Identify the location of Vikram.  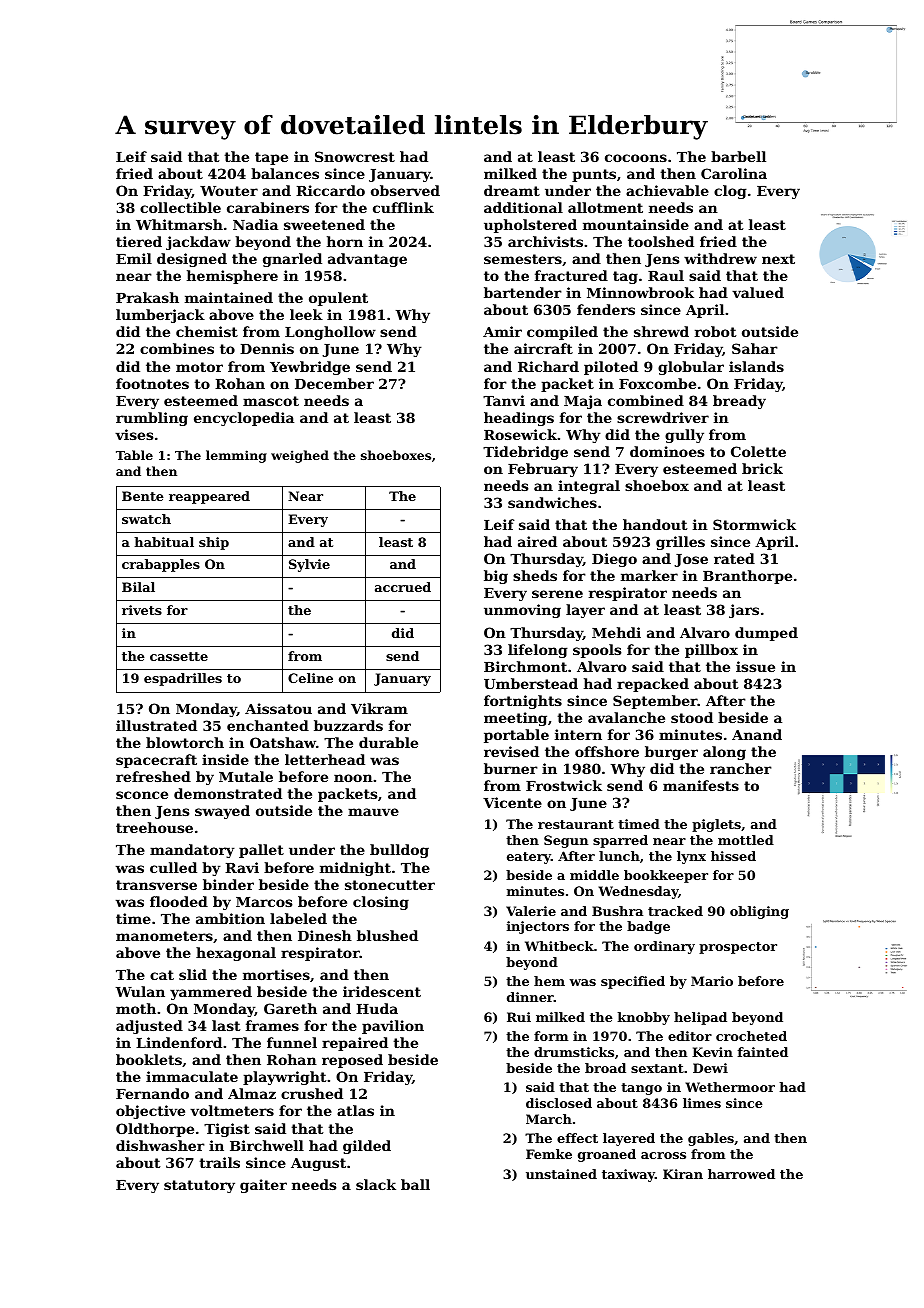
(379, 708).
